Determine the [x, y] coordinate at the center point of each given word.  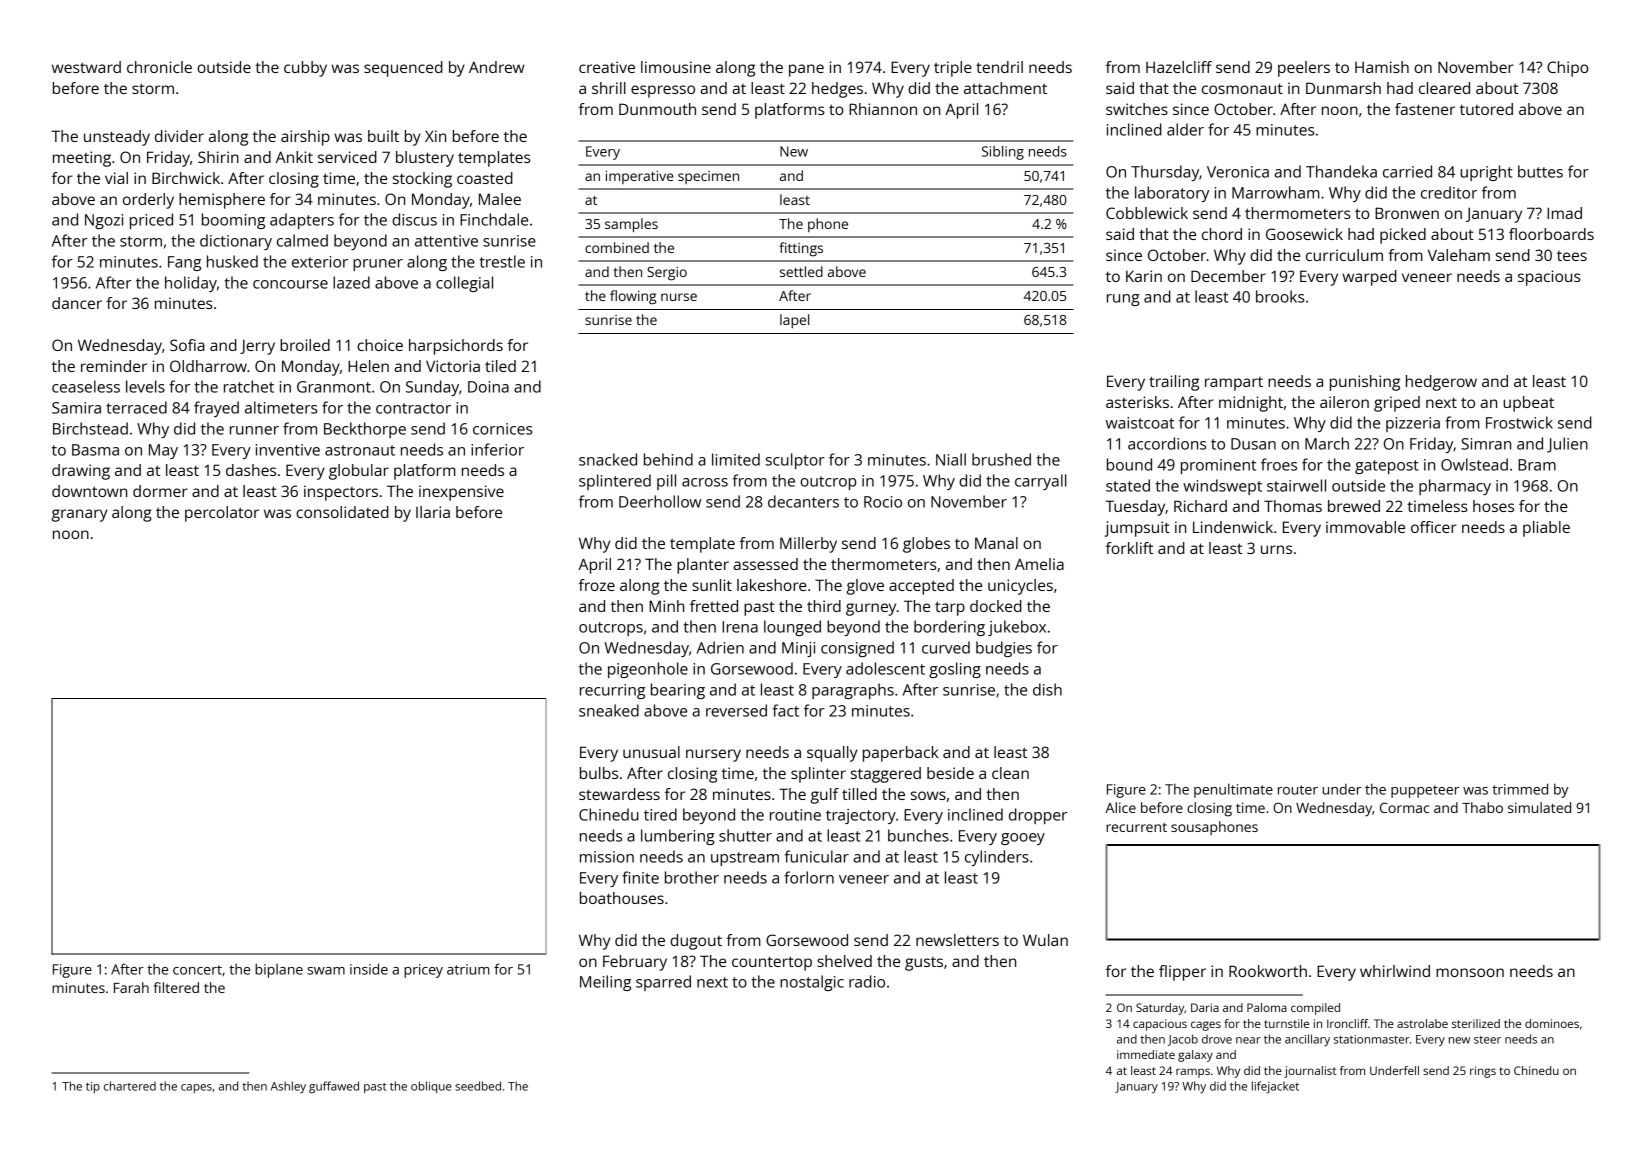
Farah [131, 987]
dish [1047, 689]
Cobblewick [1147, 213]
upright [1486, 173]
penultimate [1233, 790]
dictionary [236, 242]
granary [79, 515]
